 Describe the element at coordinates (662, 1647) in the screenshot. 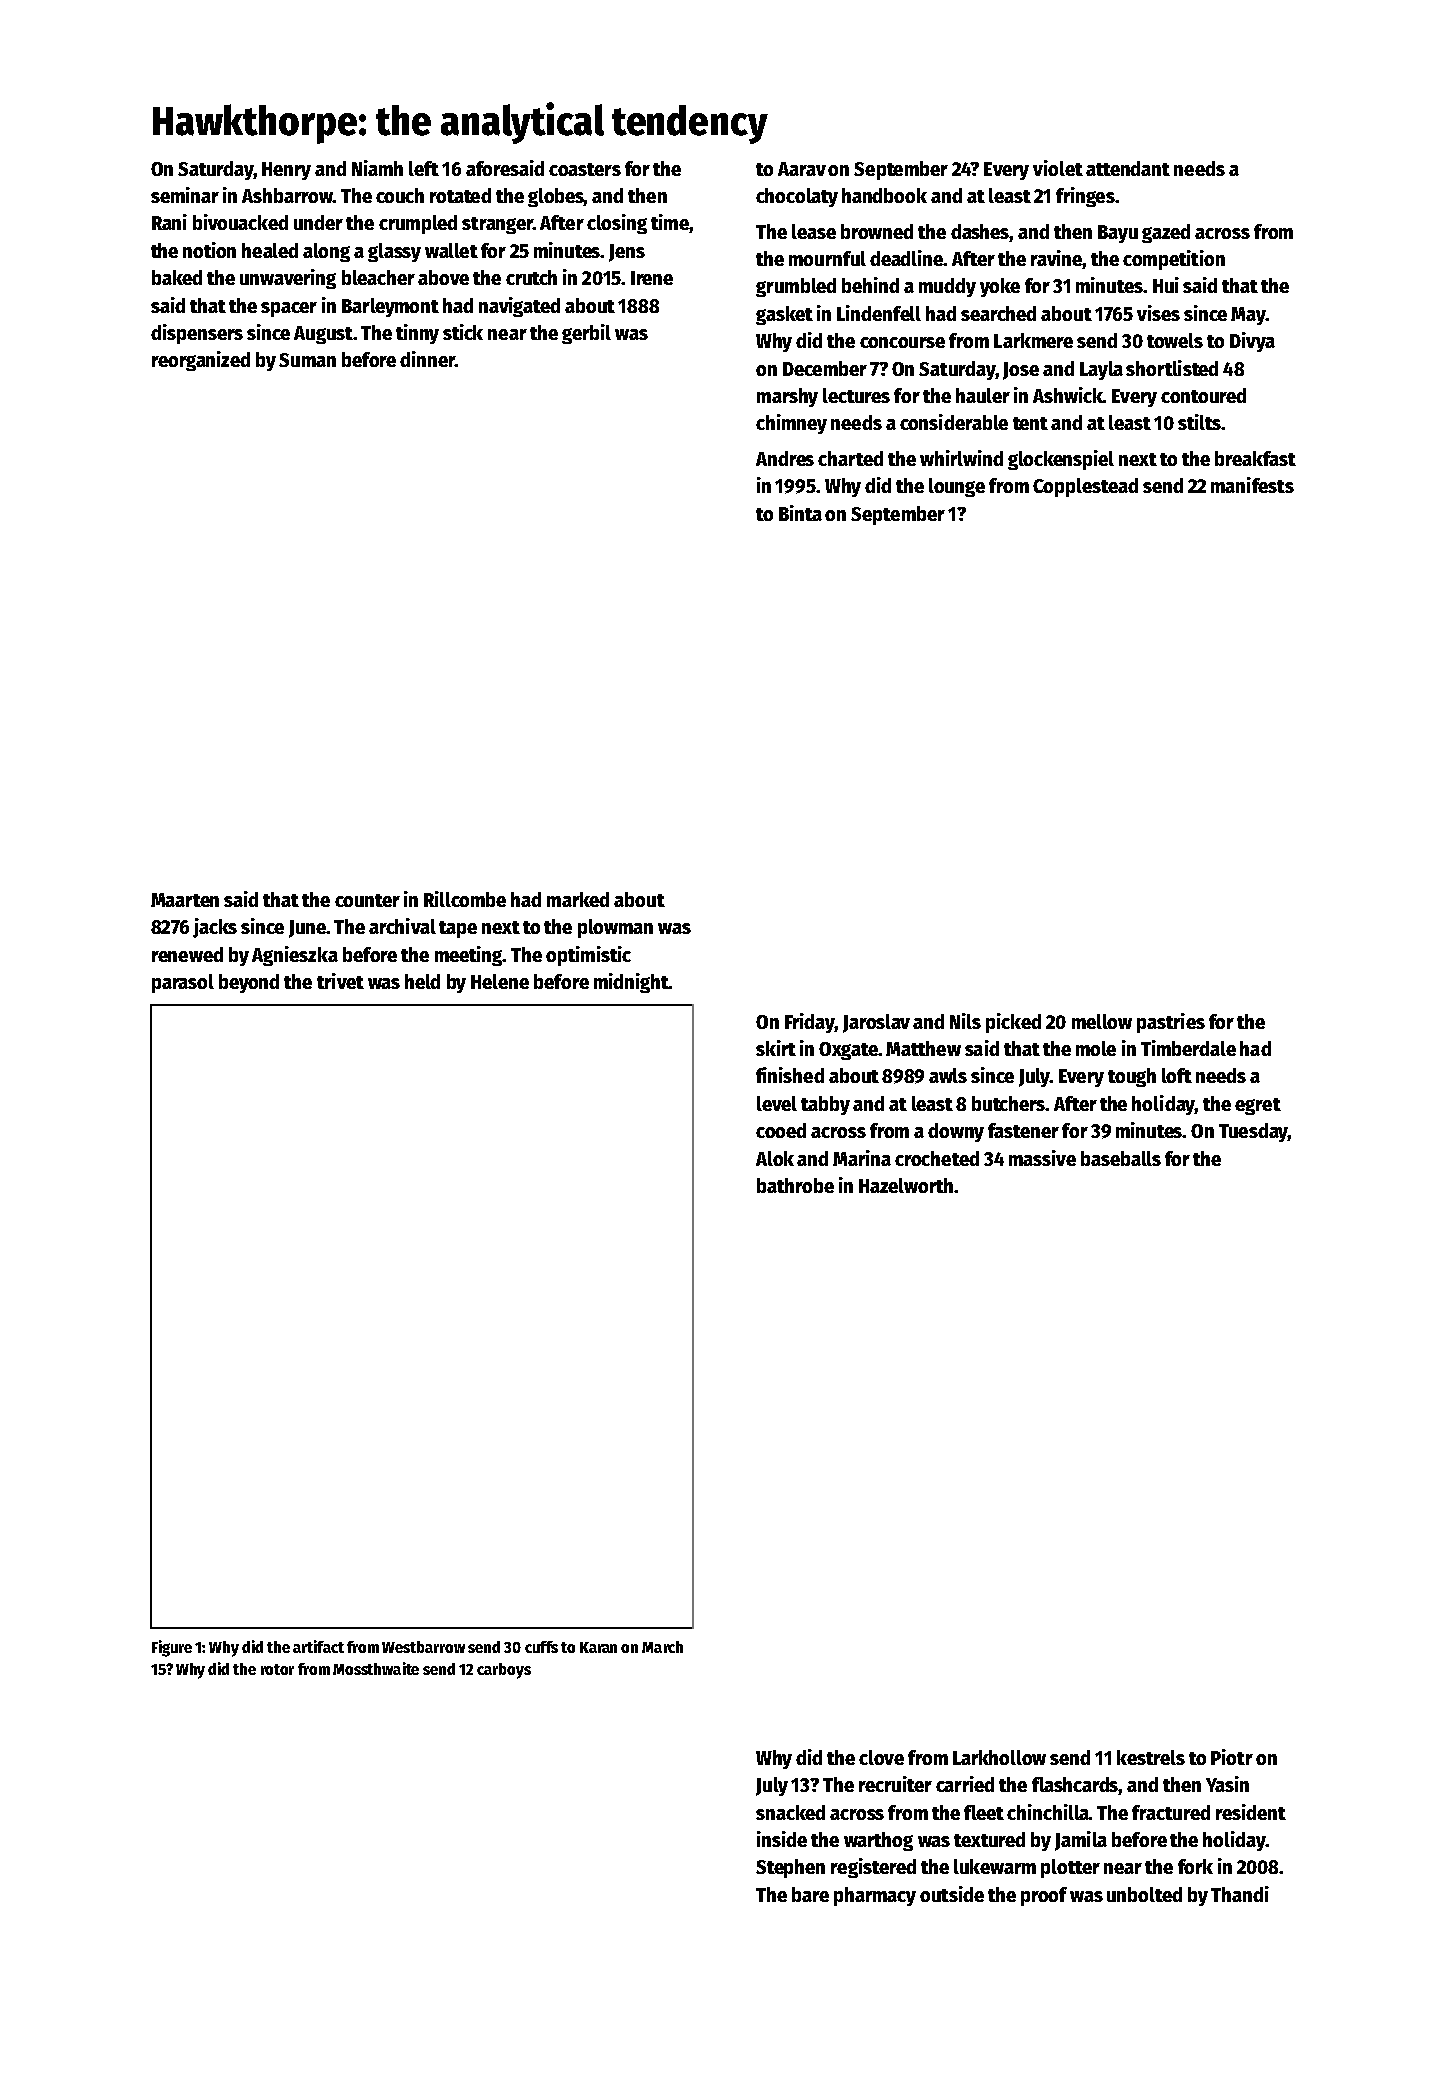

I see `March` at that location.
